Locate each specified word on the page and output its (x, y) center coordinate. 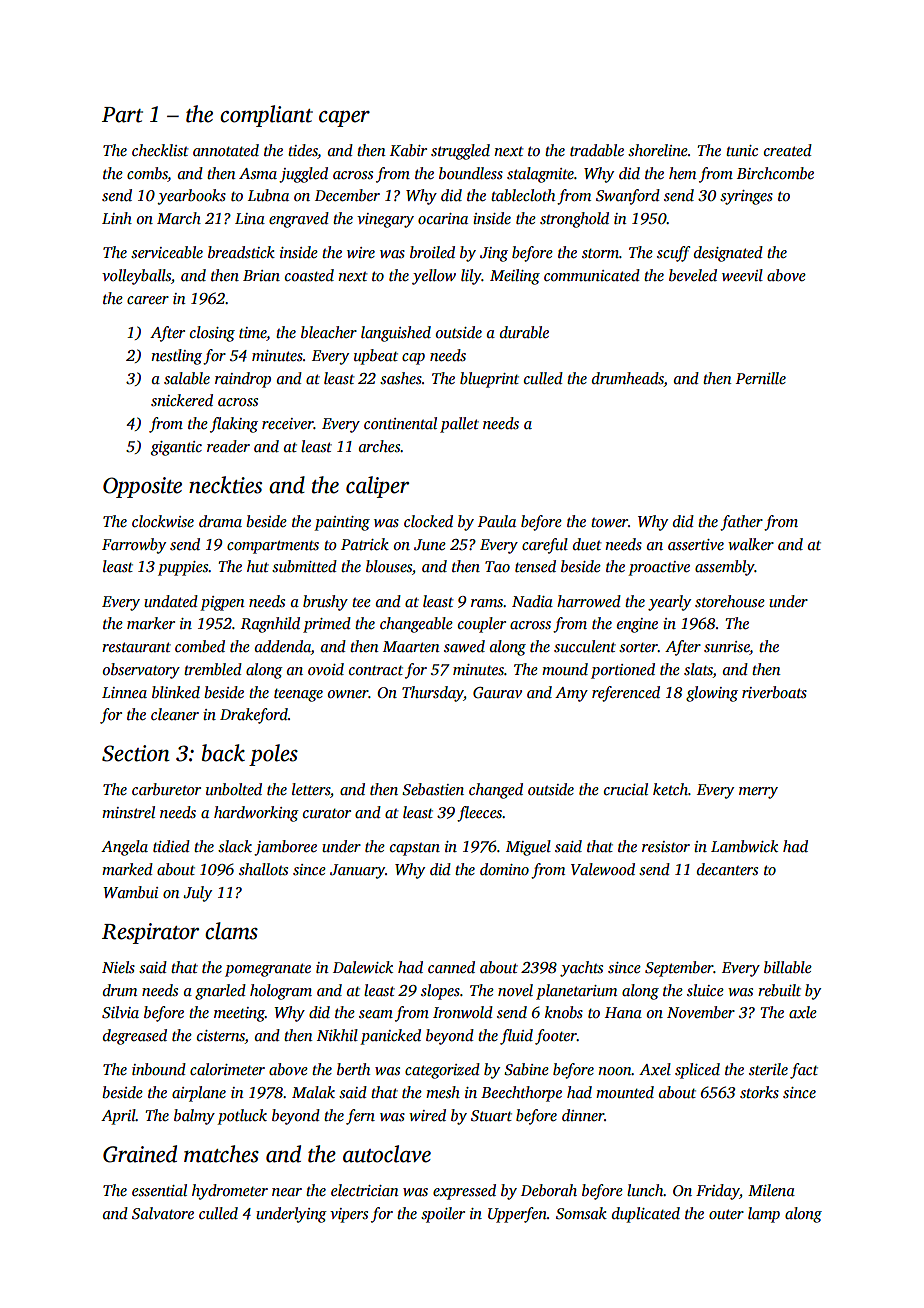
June (430, 545)
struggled (460, 152)
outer (726, 1214)
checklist (160, 150)
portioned (623, 671)
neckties (225, 485)
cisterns (221, 1037)
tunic (742, 150)
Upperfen (517, 1215)
